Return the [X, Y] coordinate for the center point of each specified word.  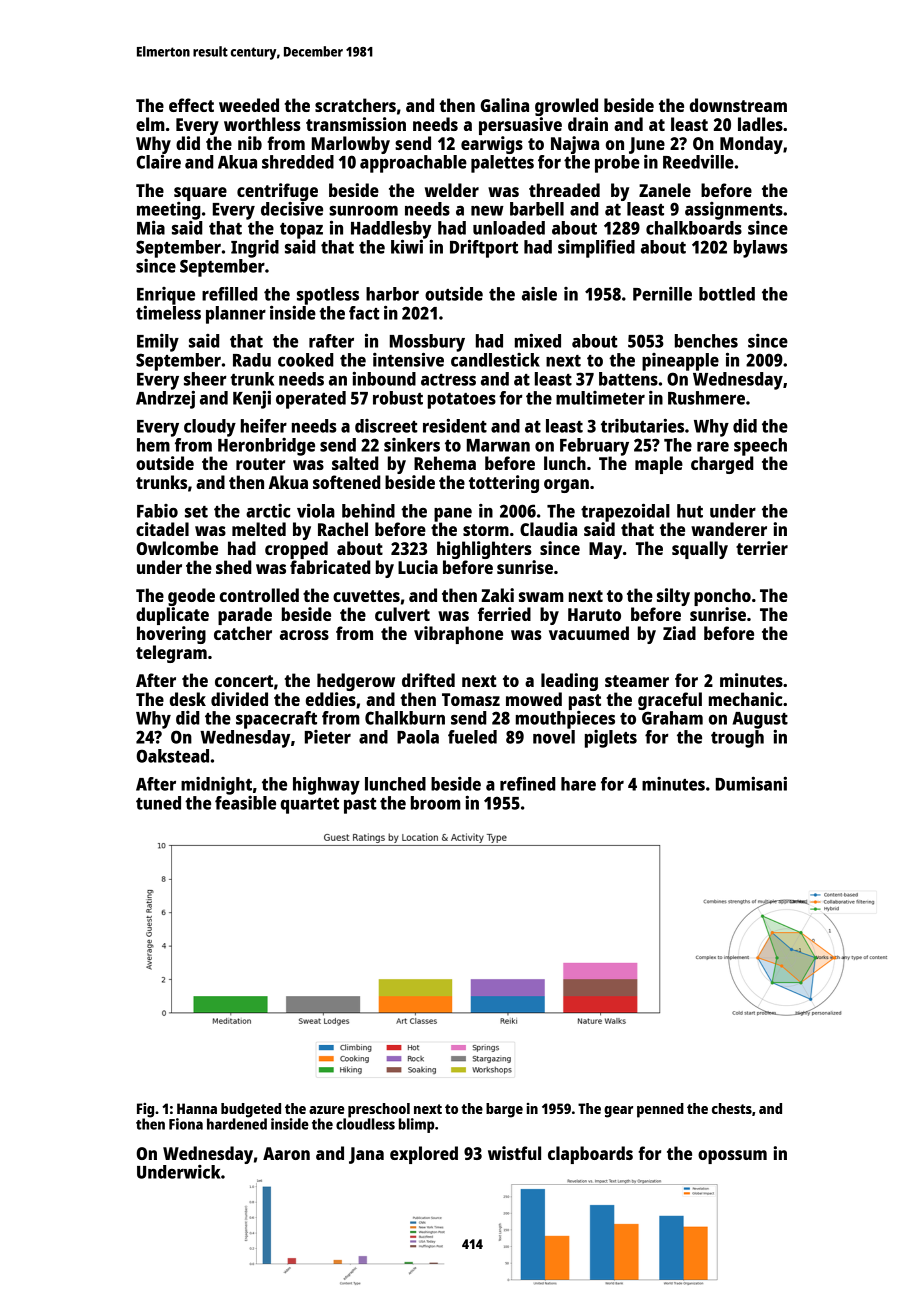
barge [504, 1110]
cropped [296, 550]
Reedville [698, 161]
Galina [504, 105]
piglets [611, 739]
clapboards [590, 1155]
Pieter [328, 737]
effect [191, 105]
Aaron [286, 1153]
